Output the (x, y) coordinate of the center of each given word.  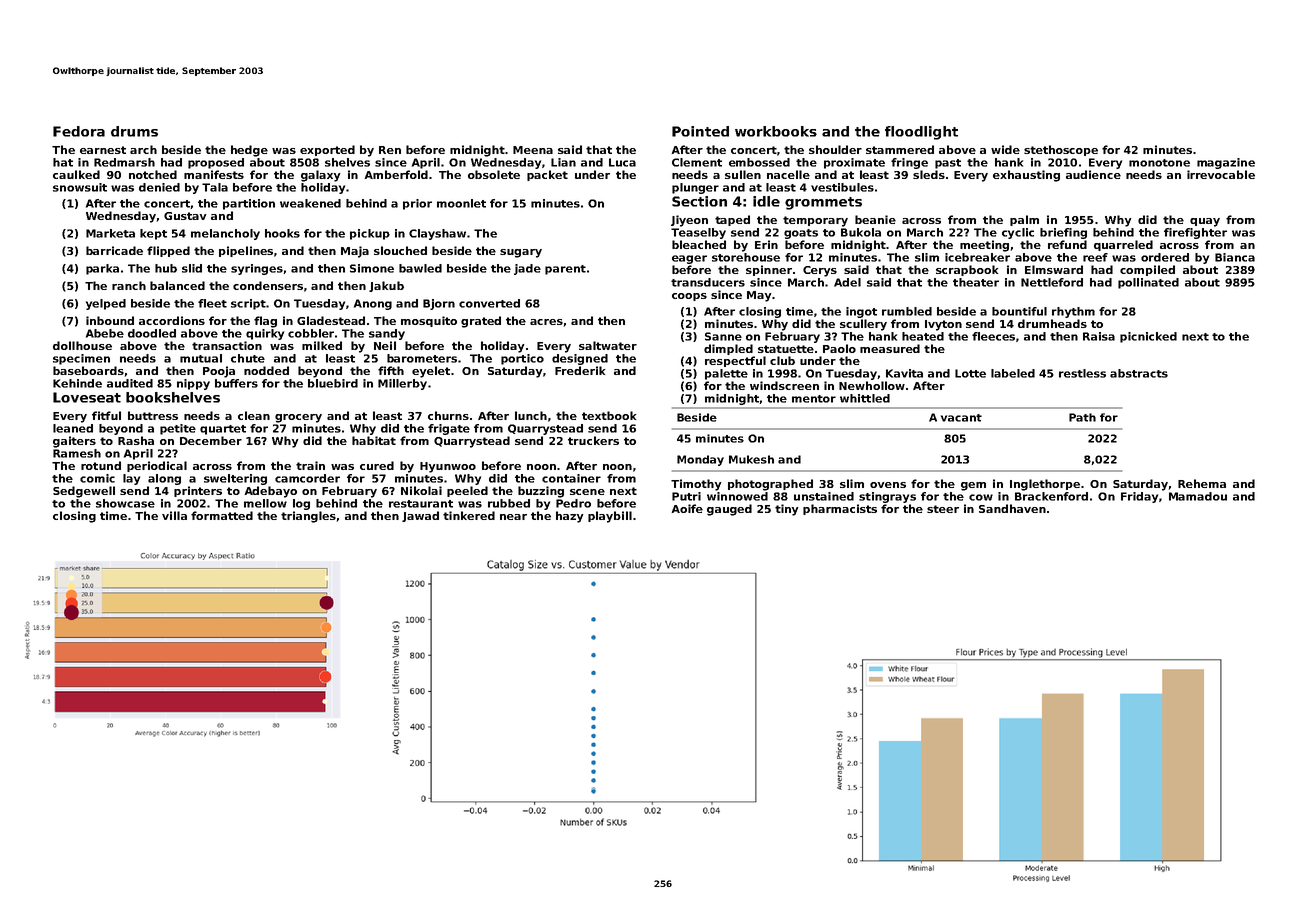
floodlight (921, 133)
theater (976, 282)
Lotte (970, 373)
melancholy (225, 234)
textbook (609, 415)
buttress (153, 415)
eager (689, 259)
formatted (222, 515)
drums (134, 131)
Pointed (700, 131)
